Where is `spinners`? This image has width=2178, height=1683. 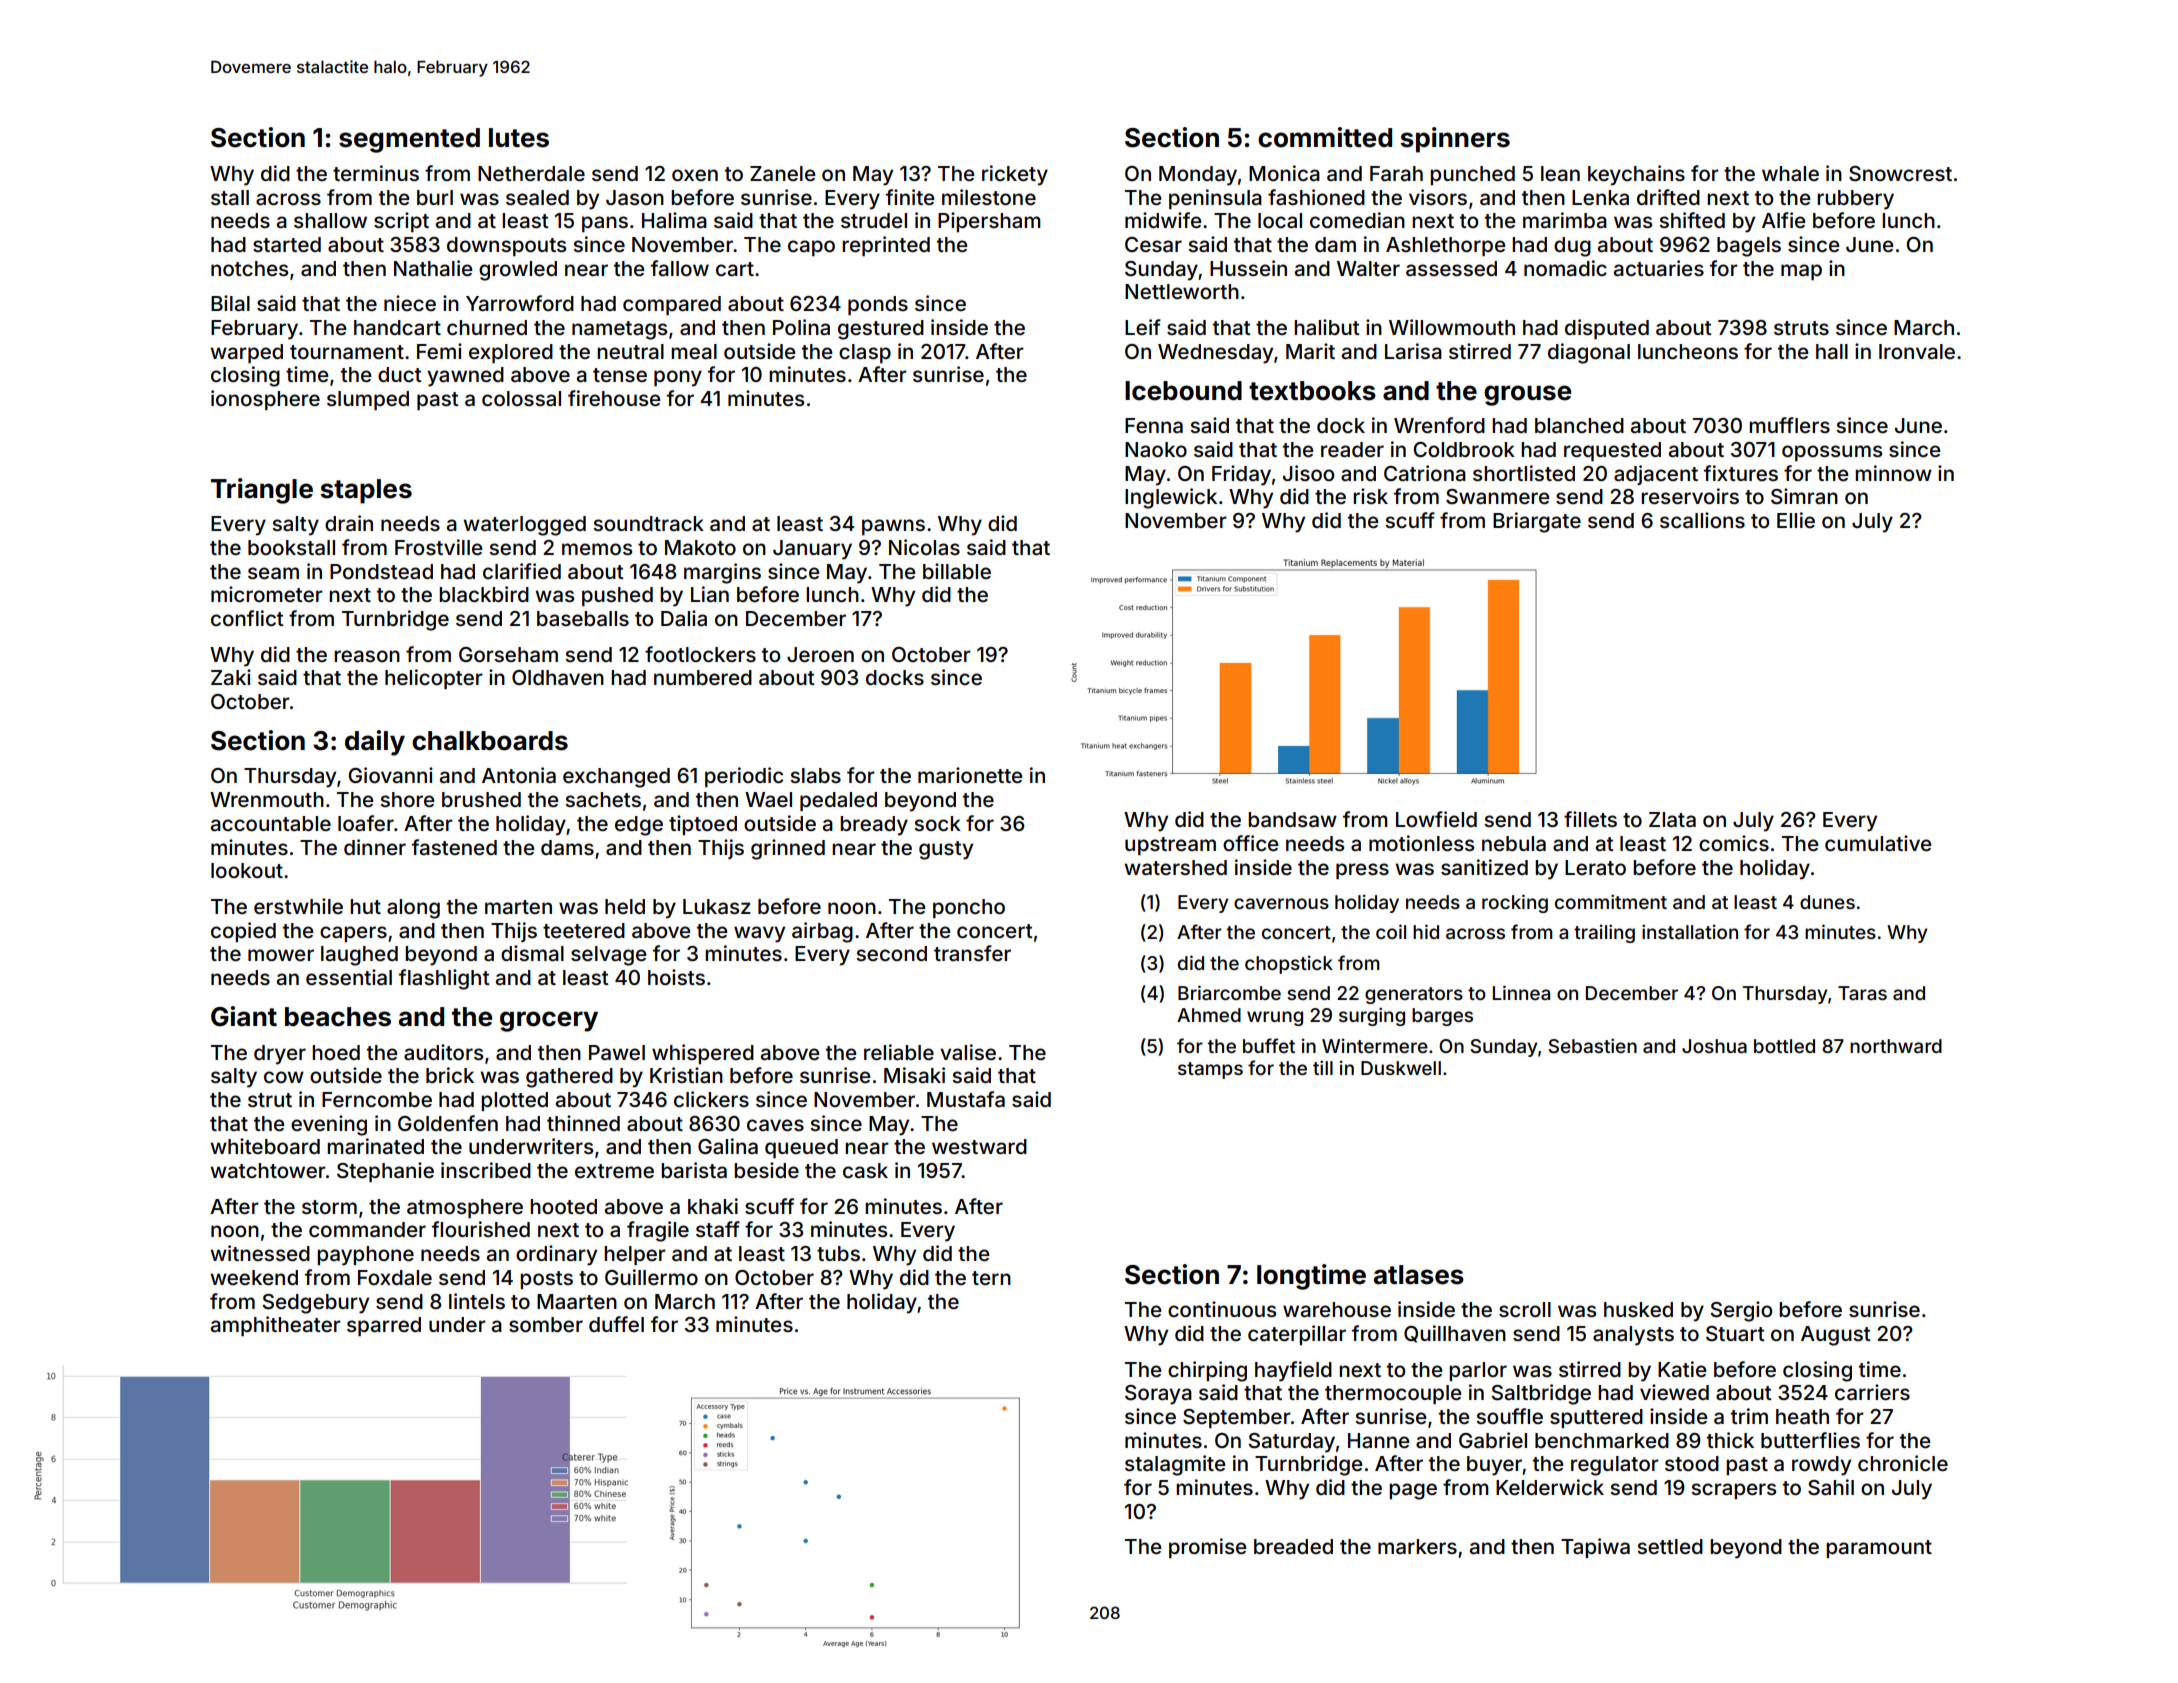 spinners is located at coordinates (1455, 140).
